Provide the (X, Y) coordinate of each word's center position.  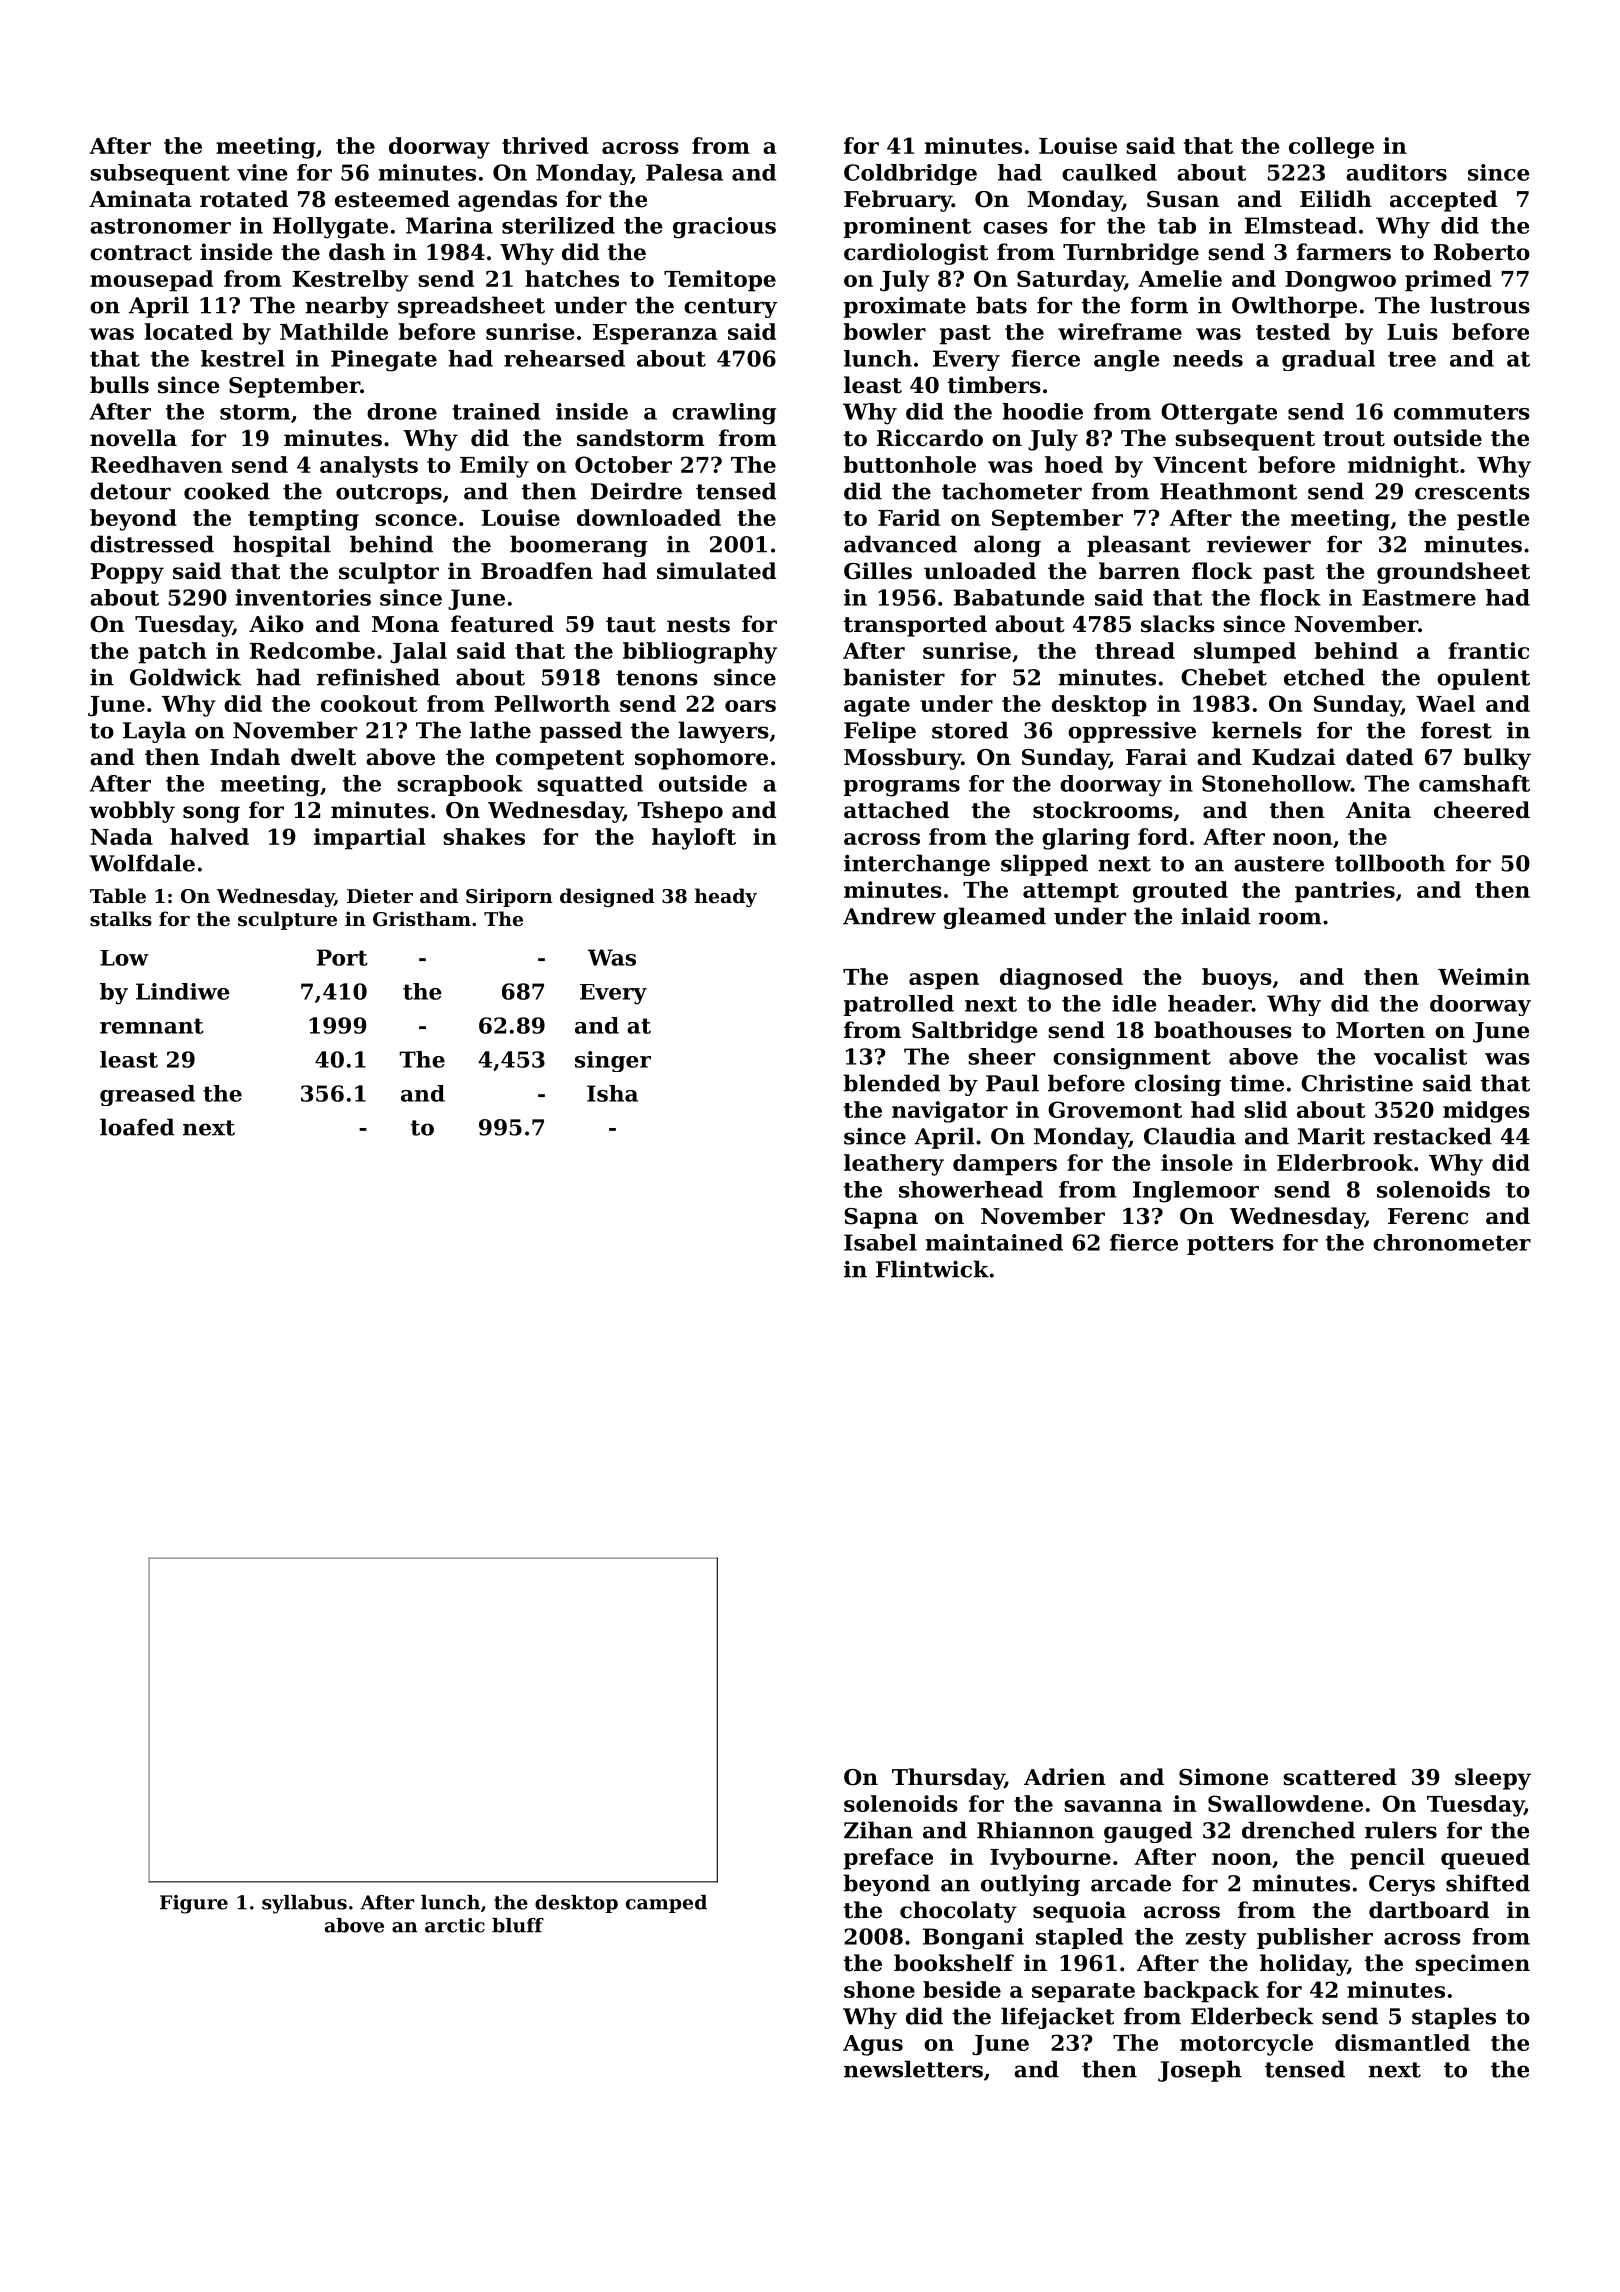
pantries (1345, 892)
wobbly (132, 812)
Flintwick (932, 1269)
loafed (137, 1127)
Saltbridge (975, 1032)
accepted (1443, 201)
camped (666, 1904)
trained (496, 411)
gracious (724, 228)
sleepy (1493, 1779)
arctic (455, 1925)
